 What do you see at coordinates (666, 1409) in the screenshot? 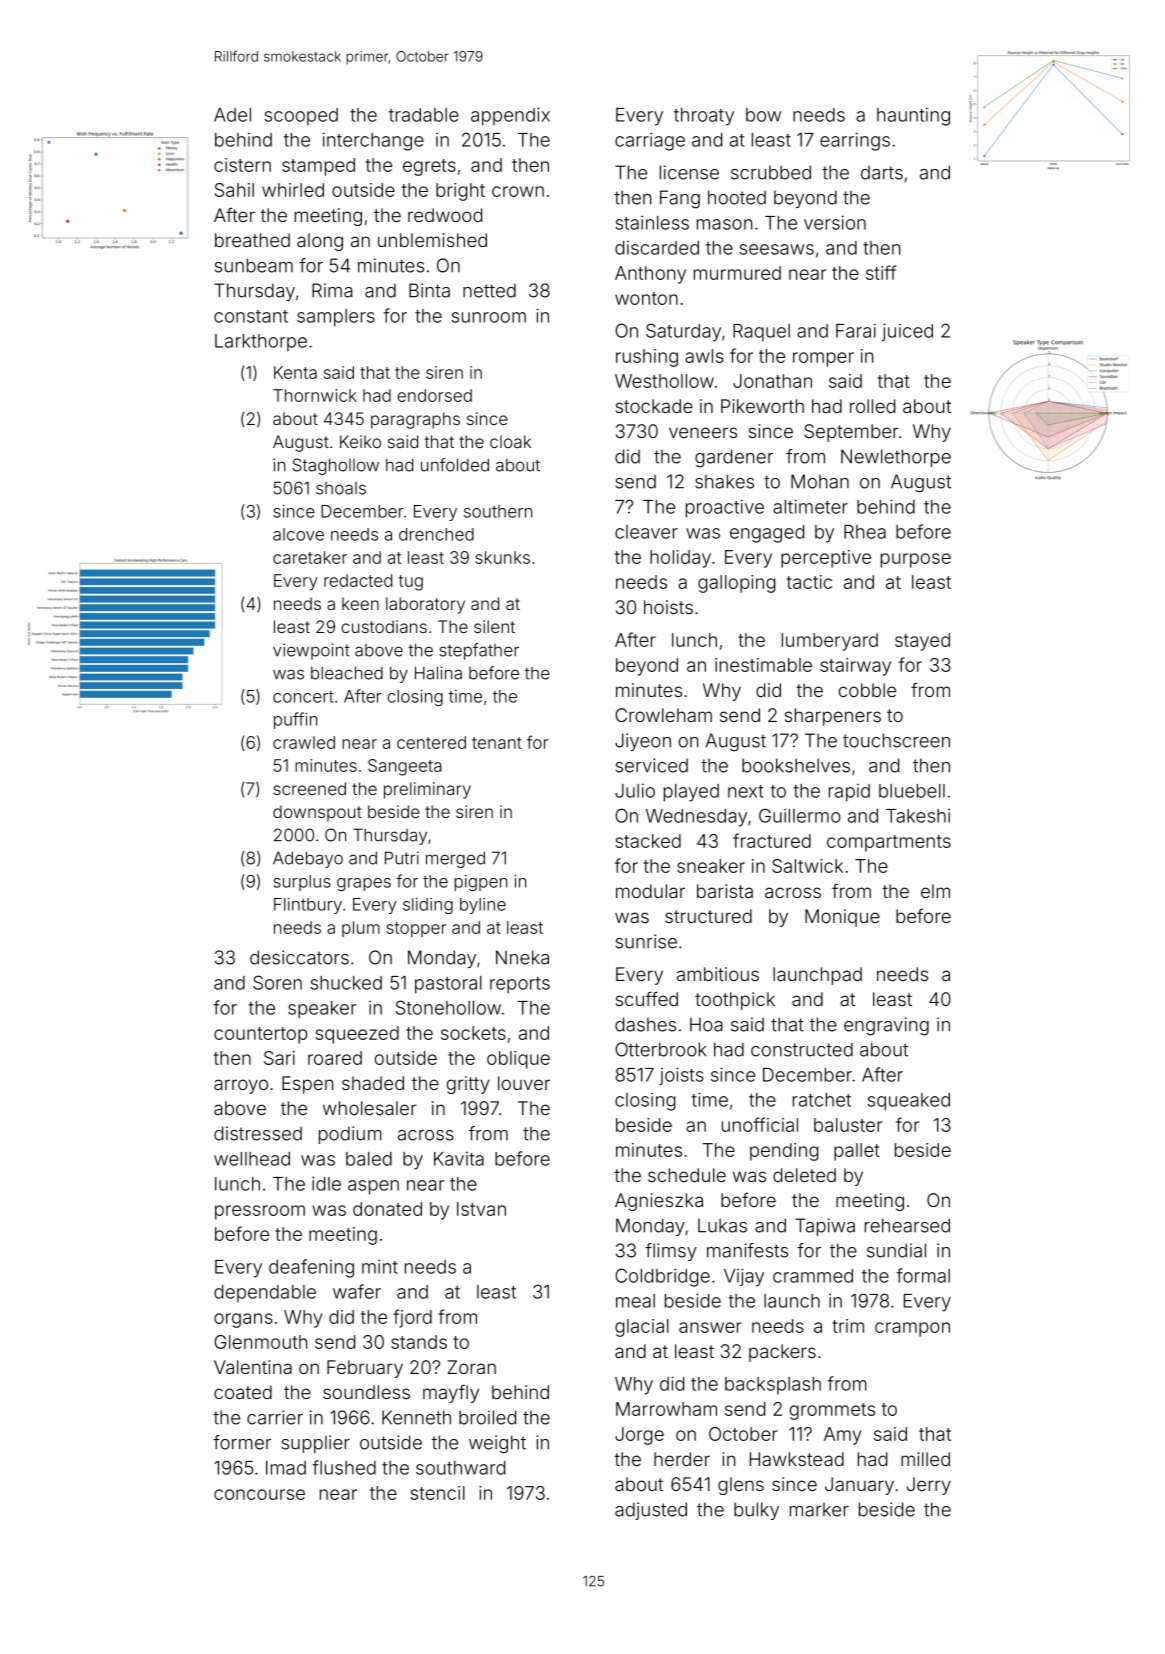
I see `Marrowham` at bounding box center [666, 1409].
